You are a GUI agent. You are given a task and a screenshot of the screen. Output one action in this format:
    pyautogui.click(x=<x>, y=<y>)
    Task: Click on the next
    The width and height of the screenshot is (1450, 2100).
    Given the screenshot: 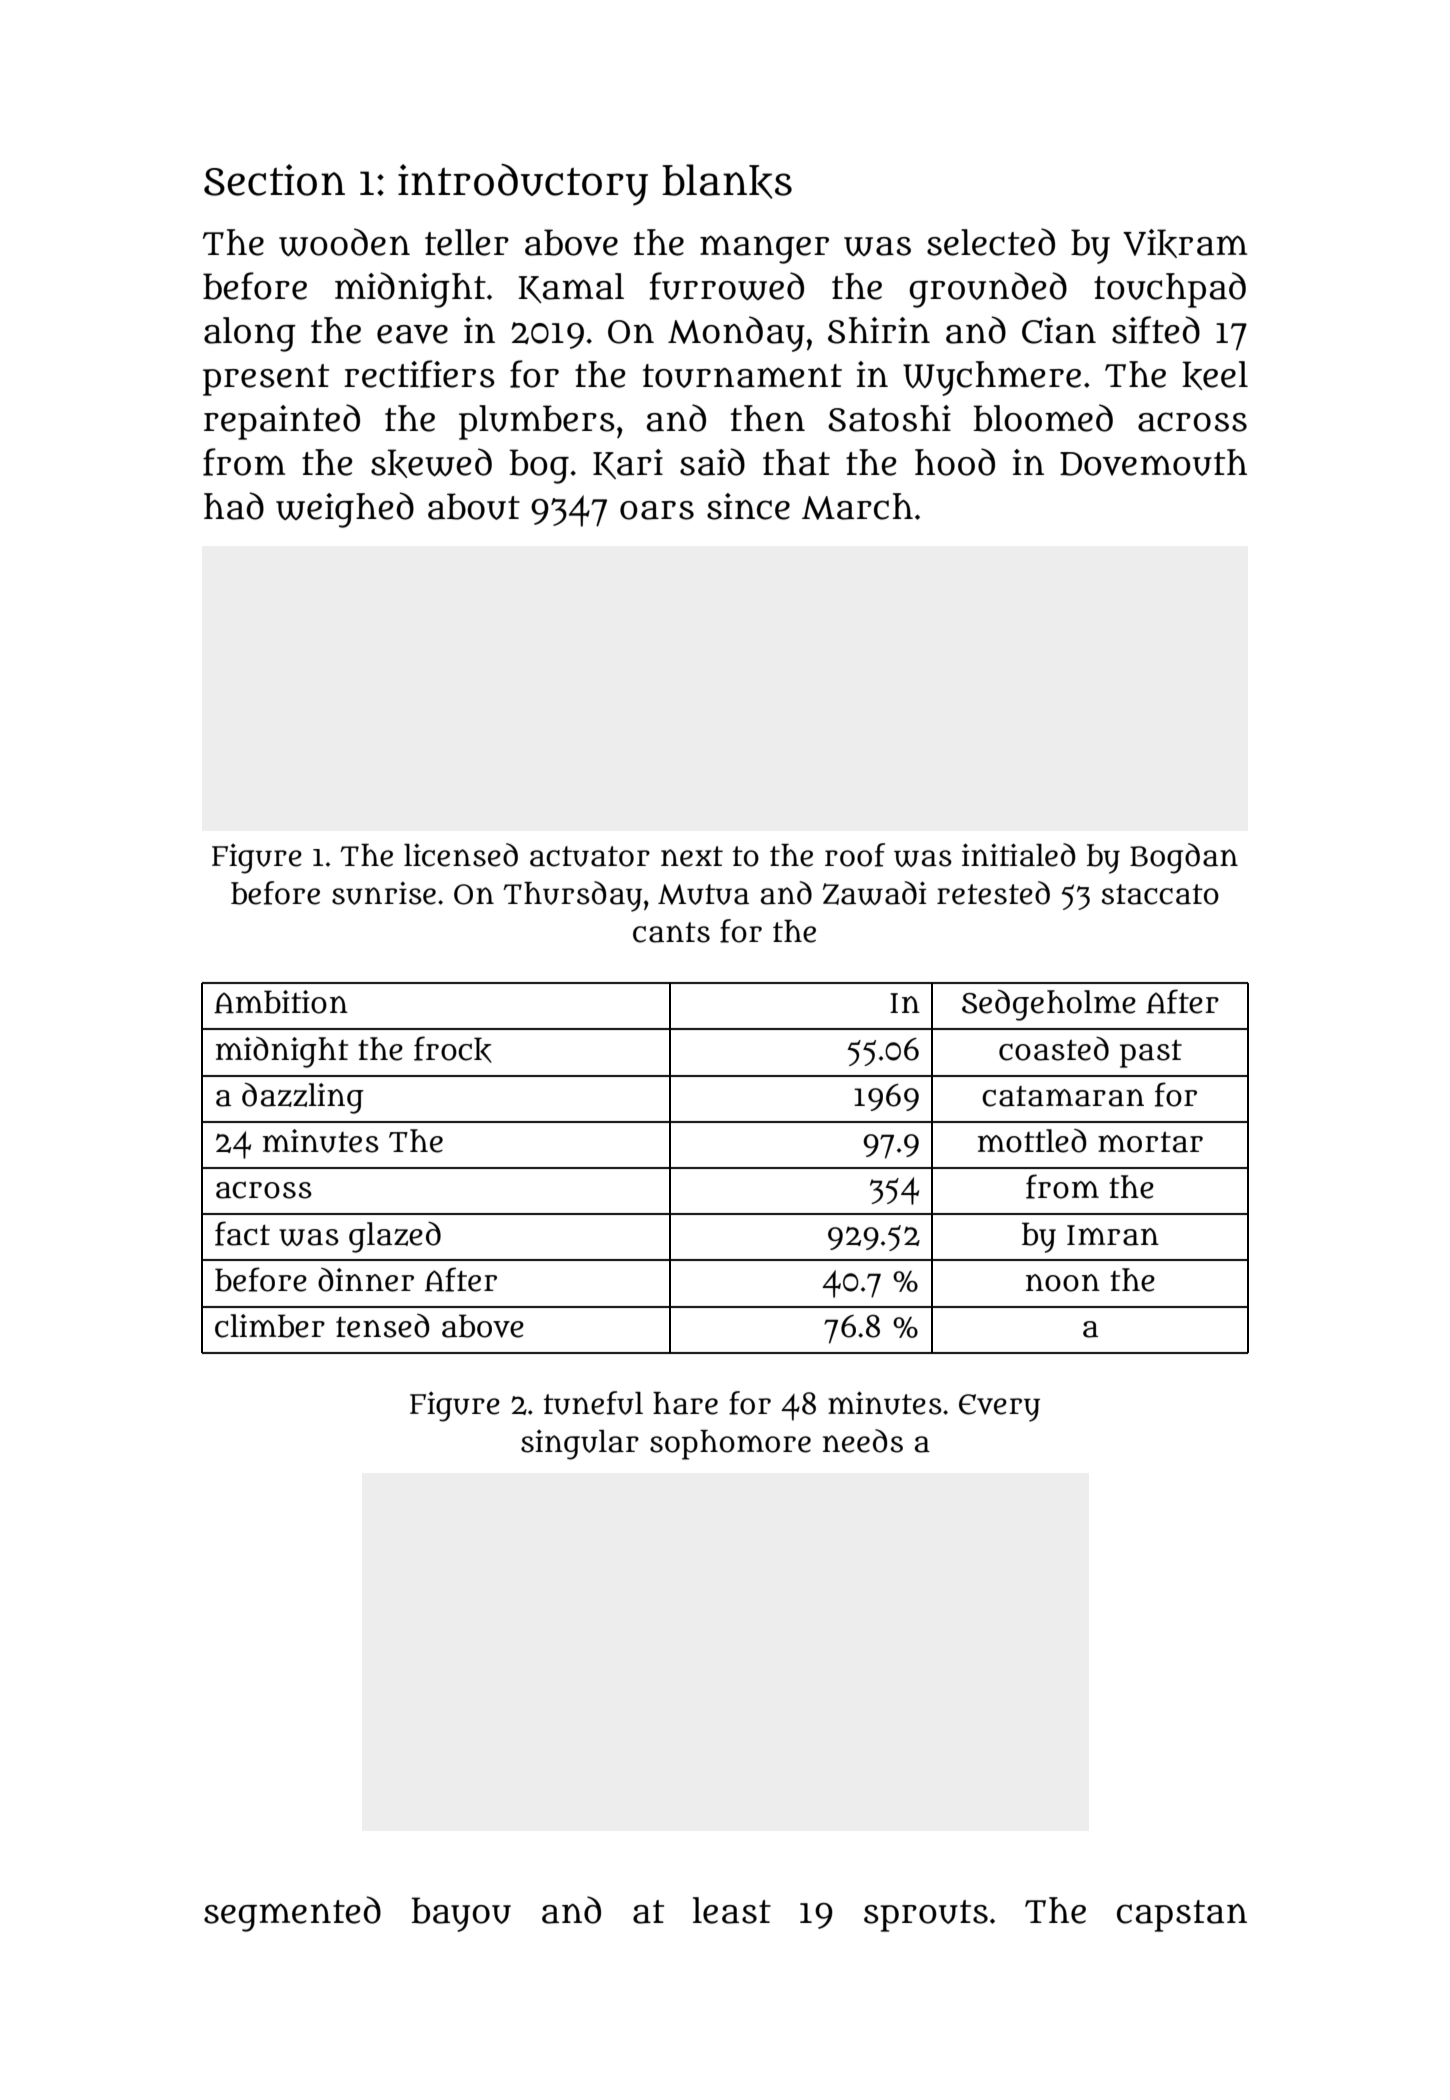 What is the action you would take?
    pyautogui.click(x=692, y=856)
